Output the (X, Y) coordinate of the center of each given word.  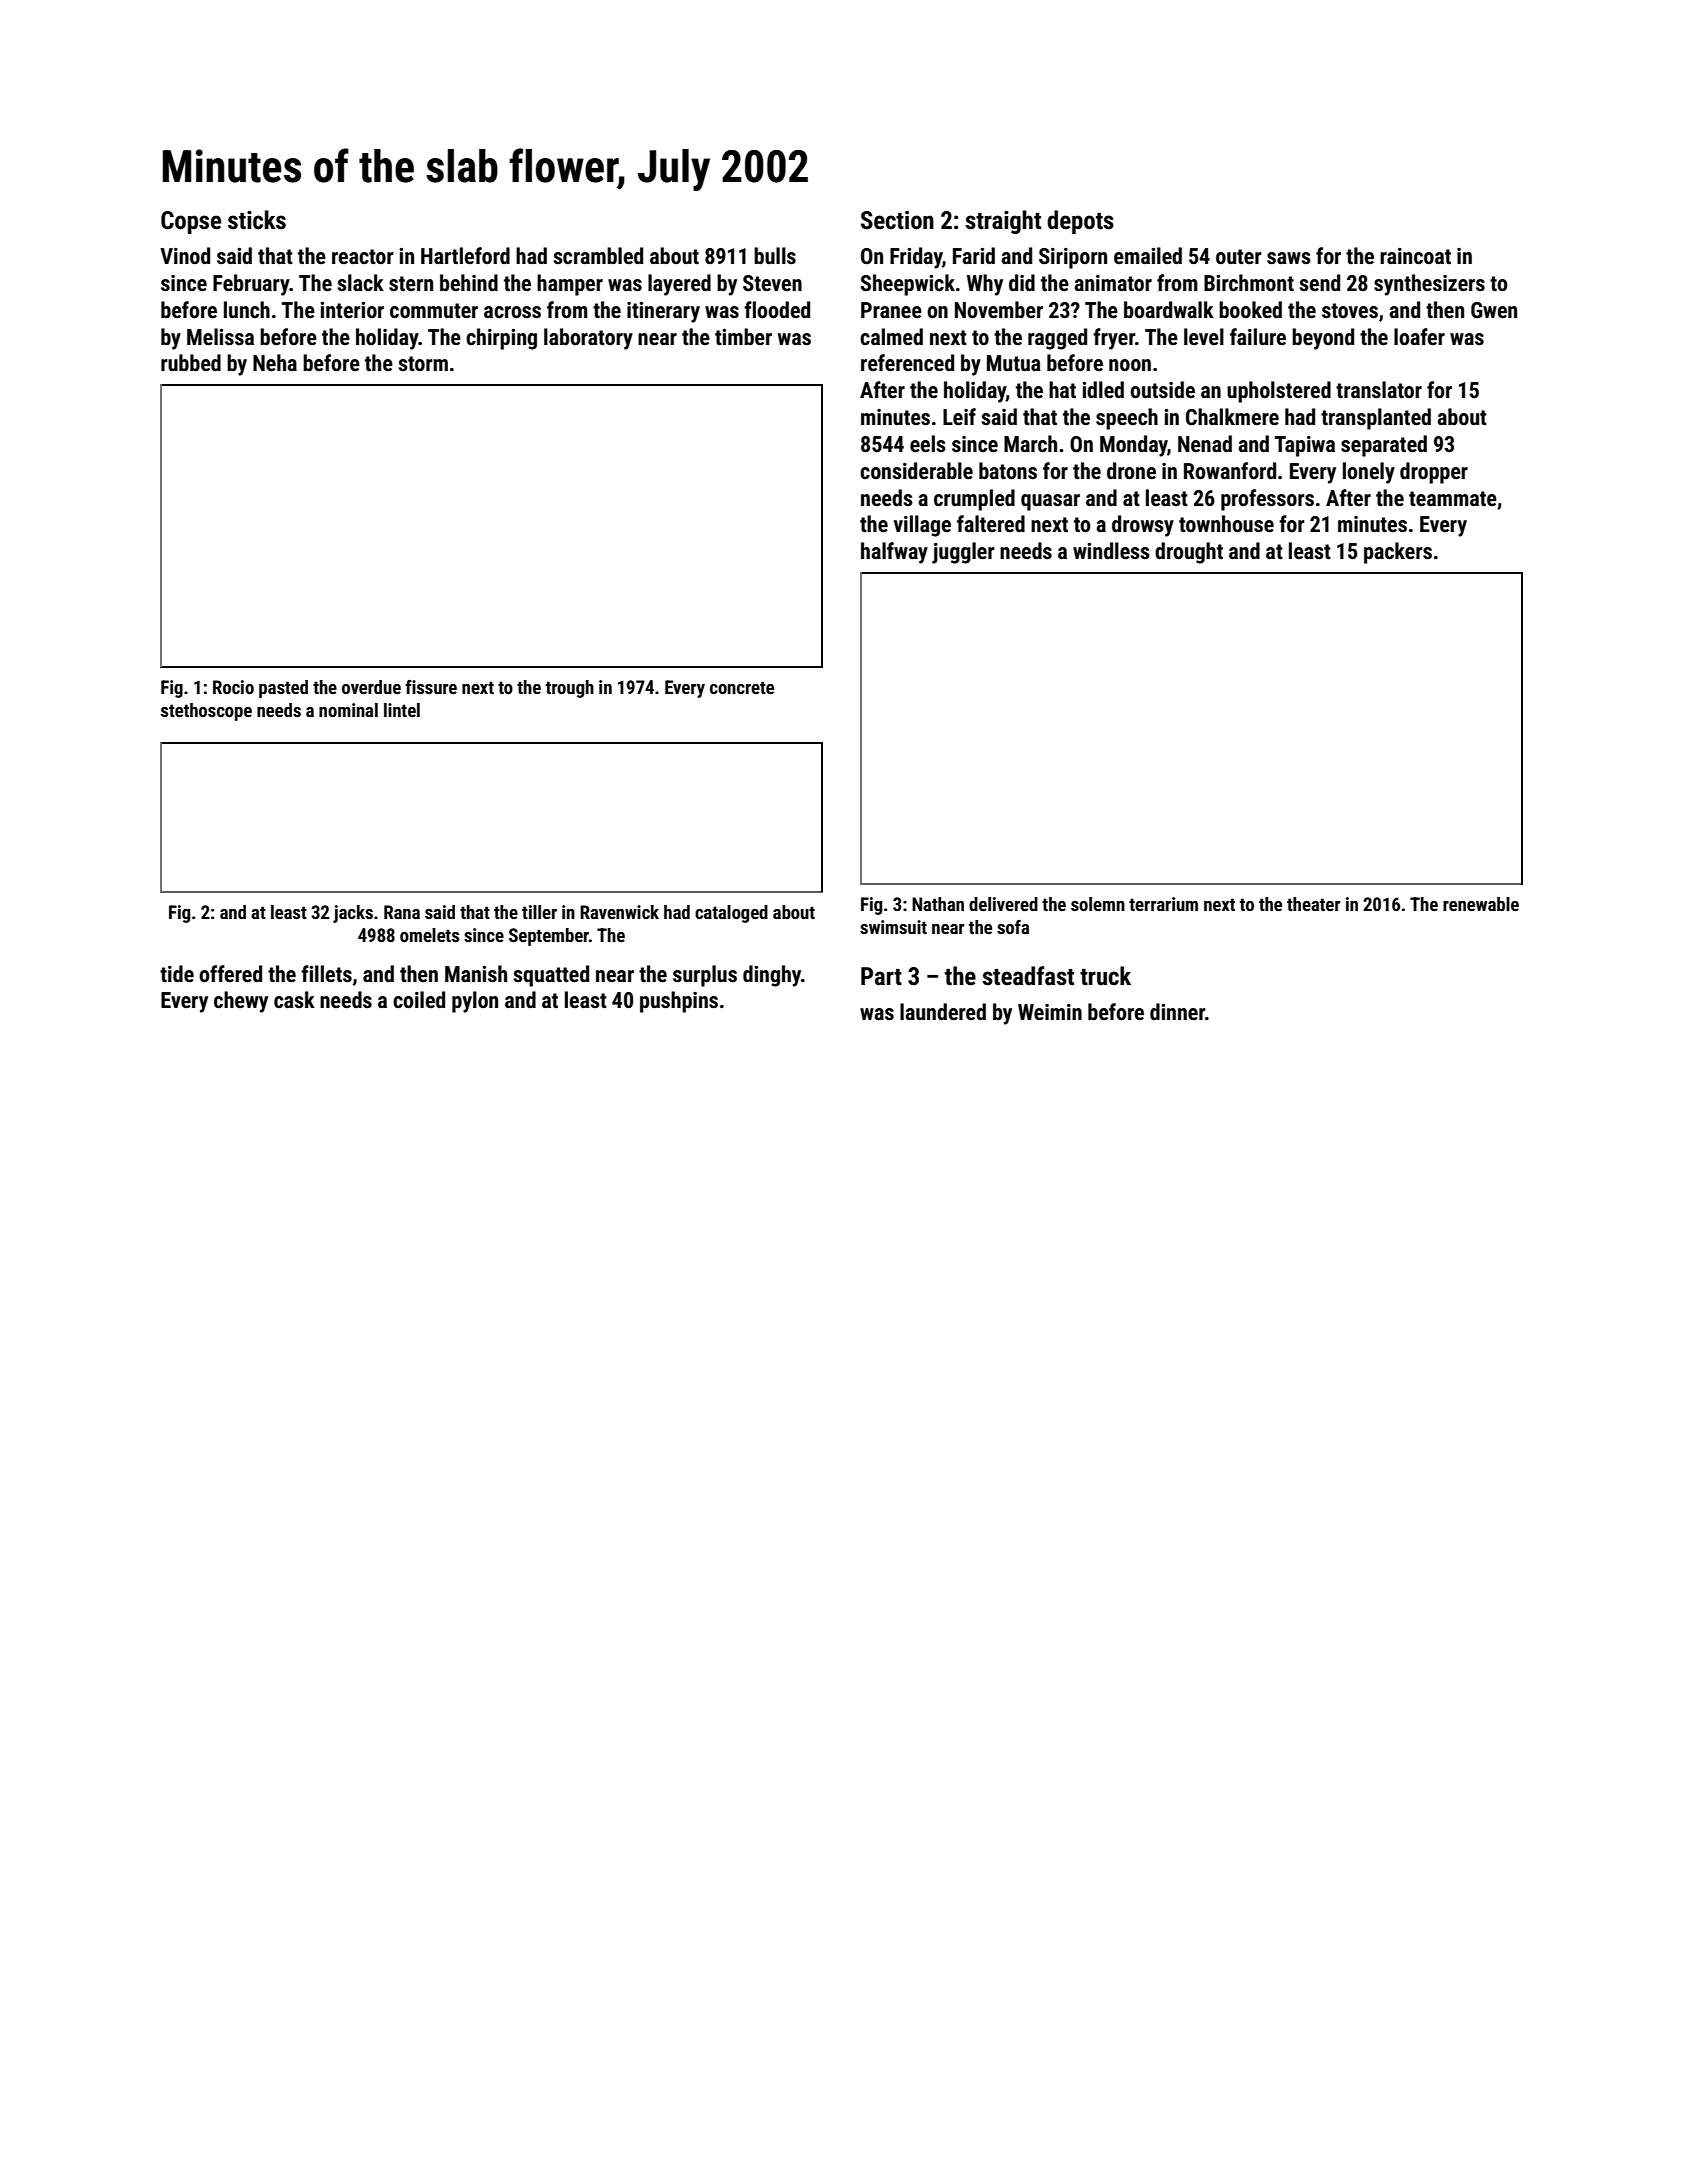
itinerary (663, 312)
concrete (742, 687)
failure (1258, 337)
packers (1398, 553)
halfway (894, 553)
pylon (475, 1002)
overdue (371, 687)
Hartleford (465, 256)
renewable (1481, 904)
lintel (402, 710)
